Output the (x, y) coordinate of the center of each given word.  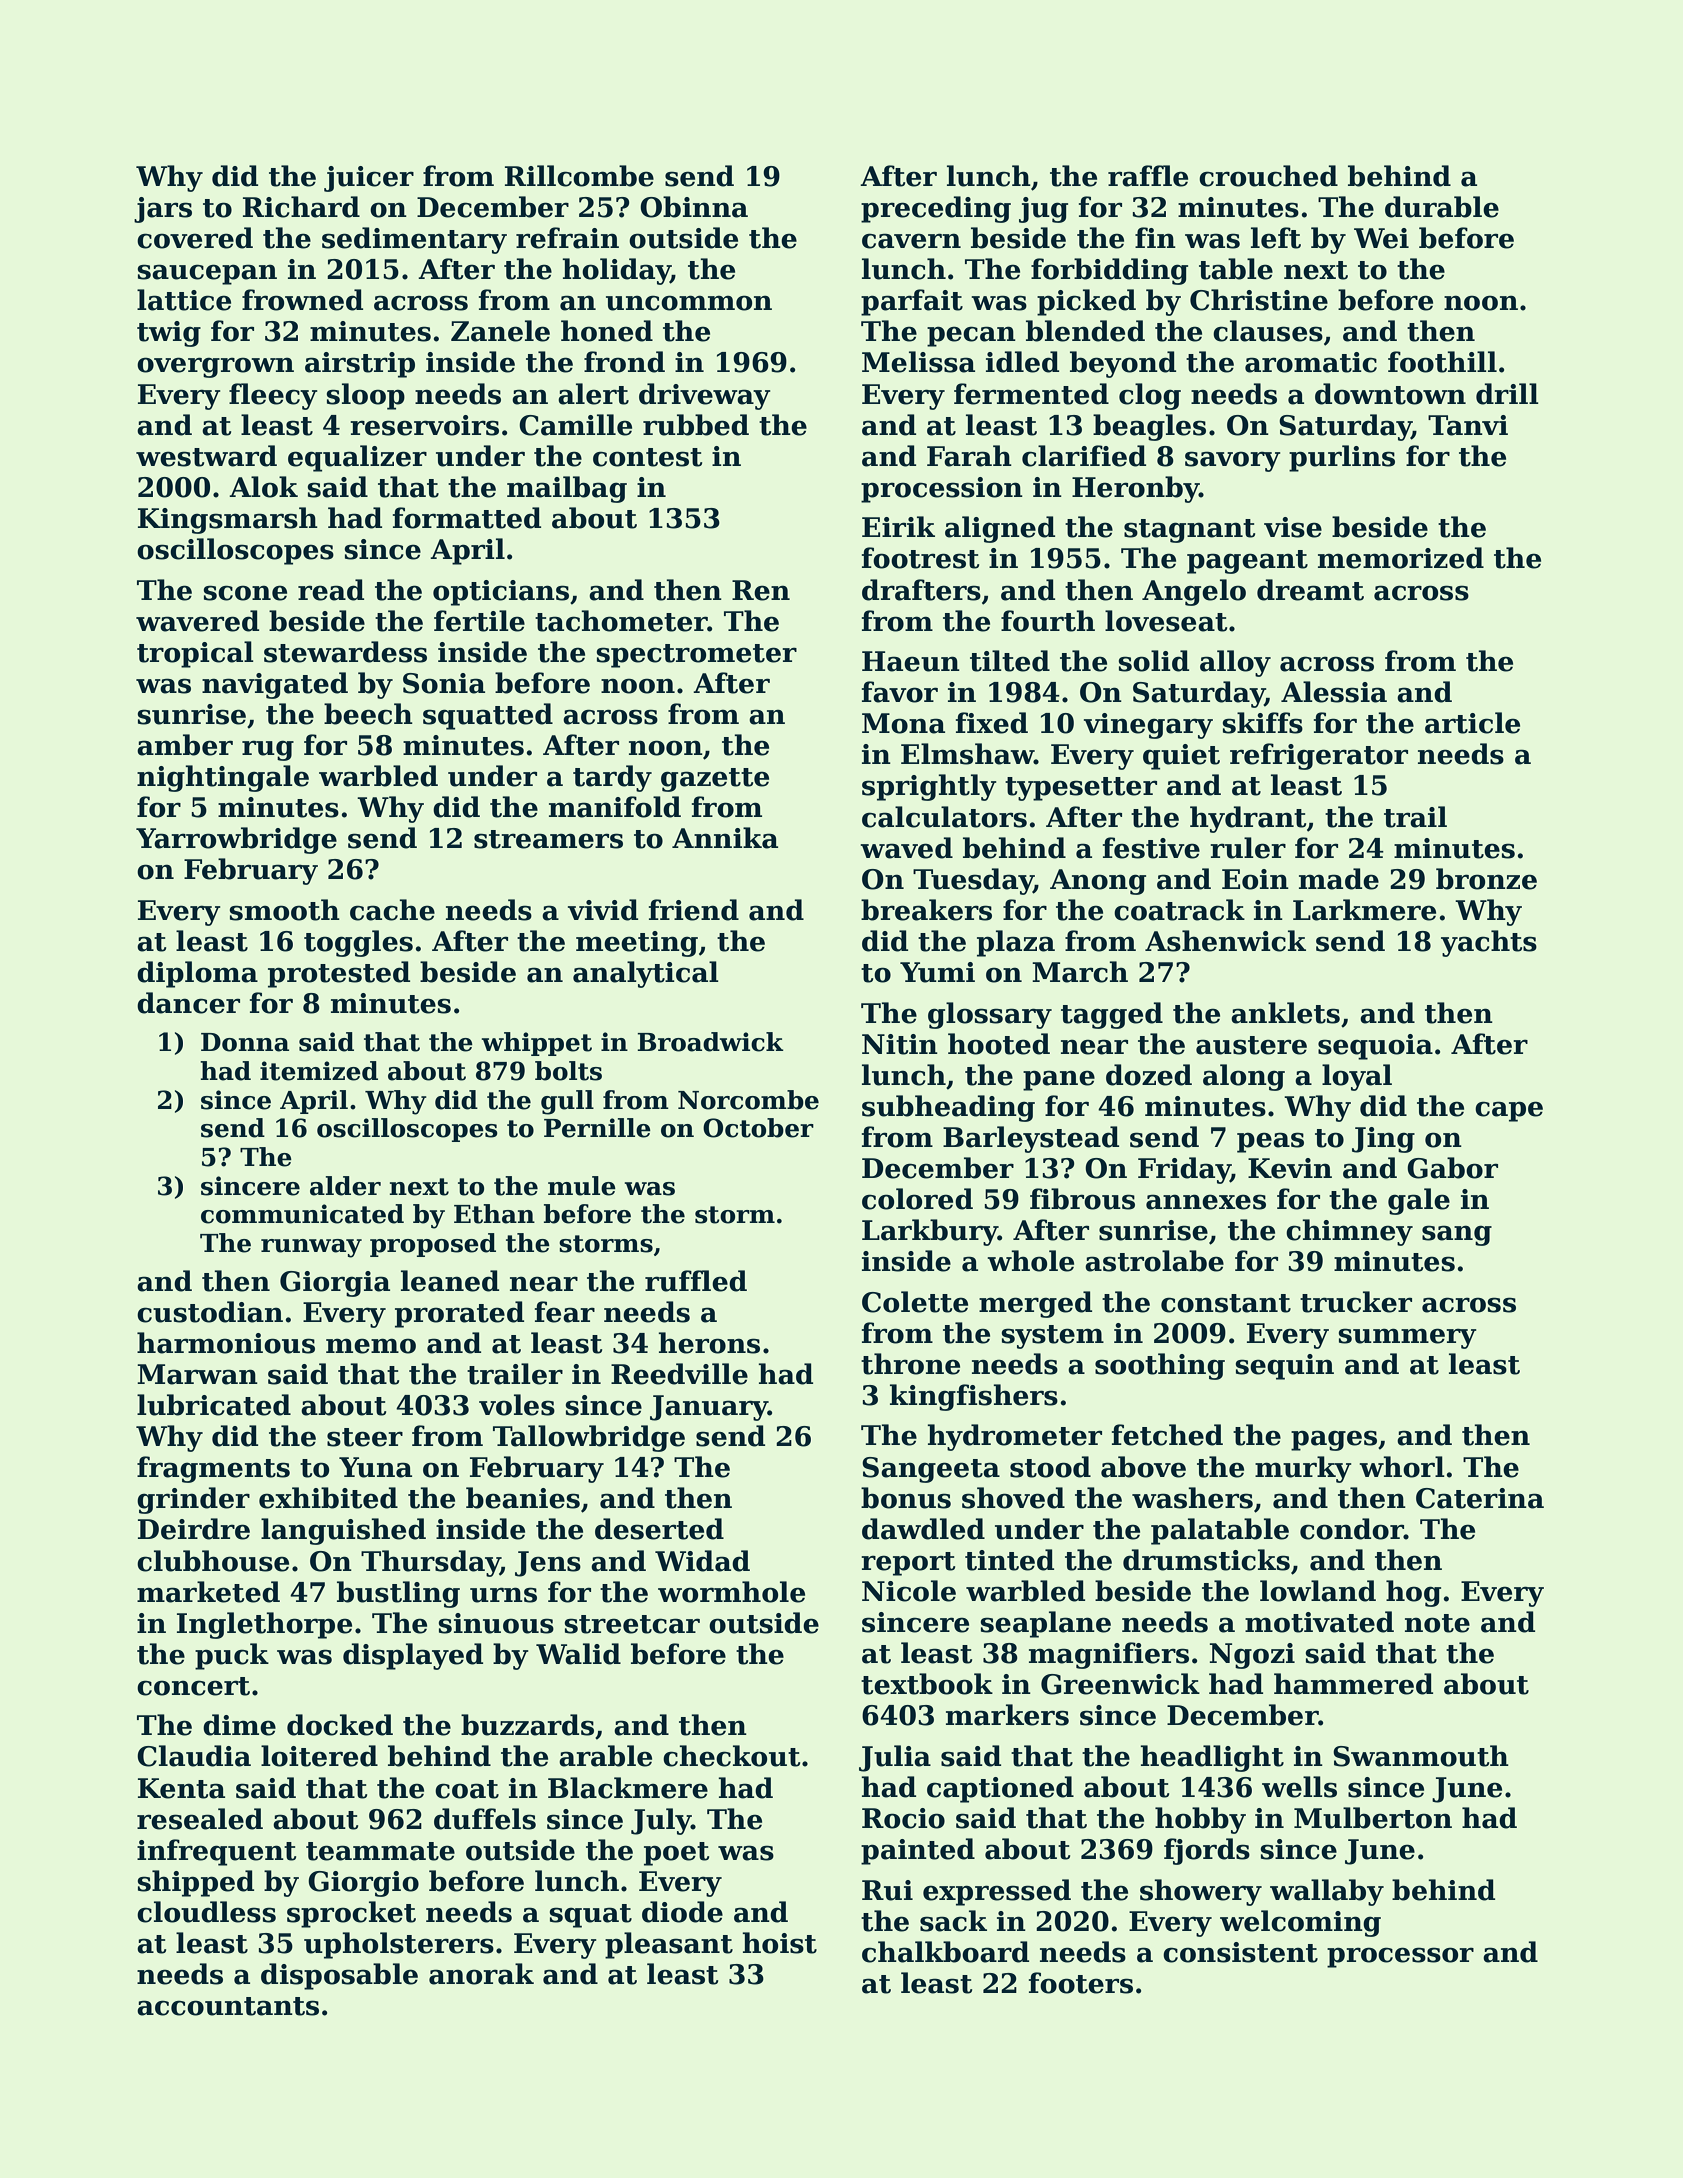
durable (1442, 207)
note (1437, 1623)
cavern (911, 241)
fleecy (273, 396)
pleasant (669, 1945)
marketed (208, 1592)
